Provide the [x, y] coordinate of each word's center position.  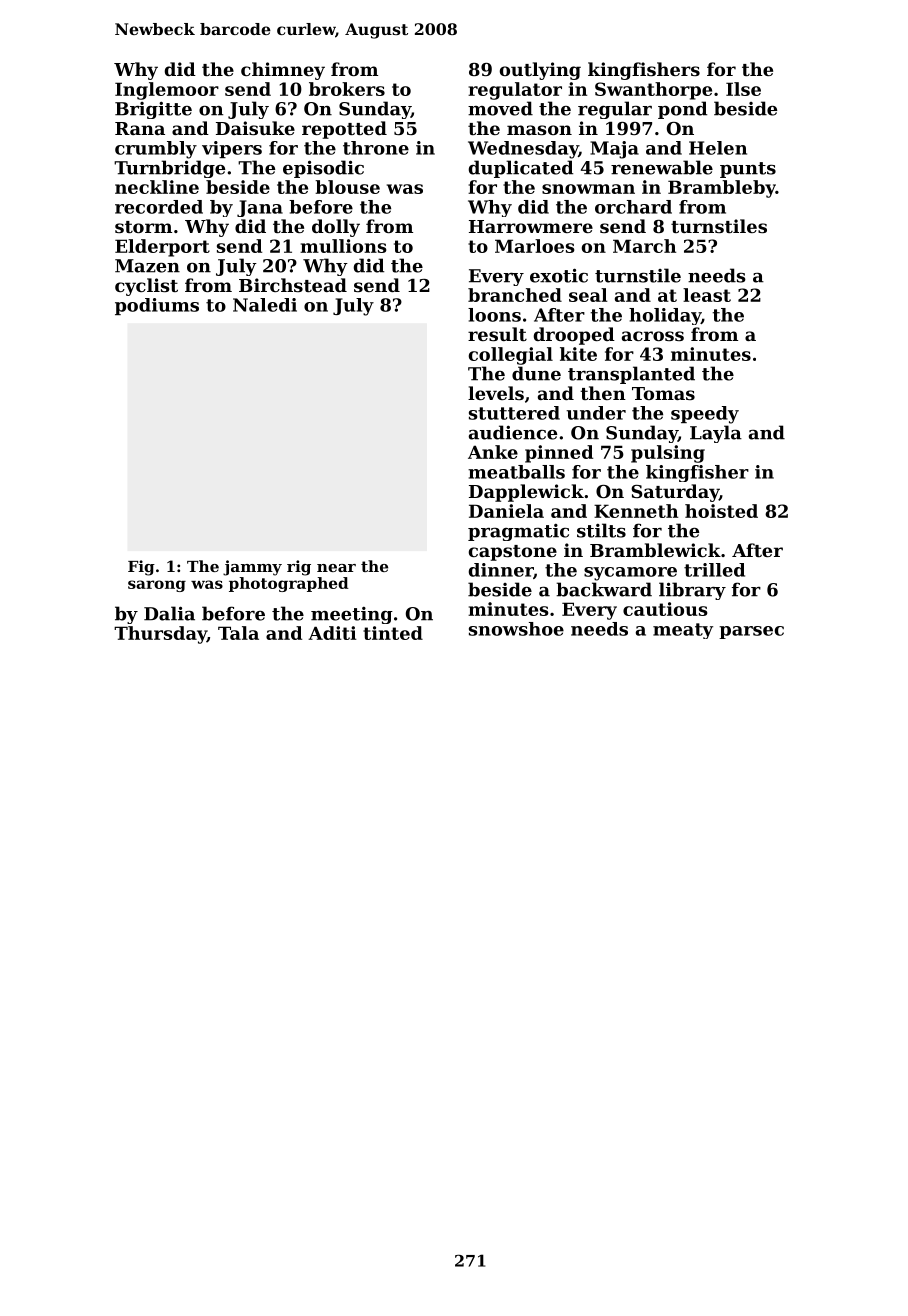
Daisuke [255, 128]
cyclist [146, 287]
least [707, 295]
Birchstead [293, 285]
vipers [232, 149]
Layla [716, 434]
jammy [252, 568]
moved [500, 108]
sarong [157, 586]
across [653, 336]
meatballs [516, 472]
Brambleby [722, 189]
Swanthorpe [653, 91]
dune [536, 373]
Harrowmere [531, 226]
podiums [157, 306]
